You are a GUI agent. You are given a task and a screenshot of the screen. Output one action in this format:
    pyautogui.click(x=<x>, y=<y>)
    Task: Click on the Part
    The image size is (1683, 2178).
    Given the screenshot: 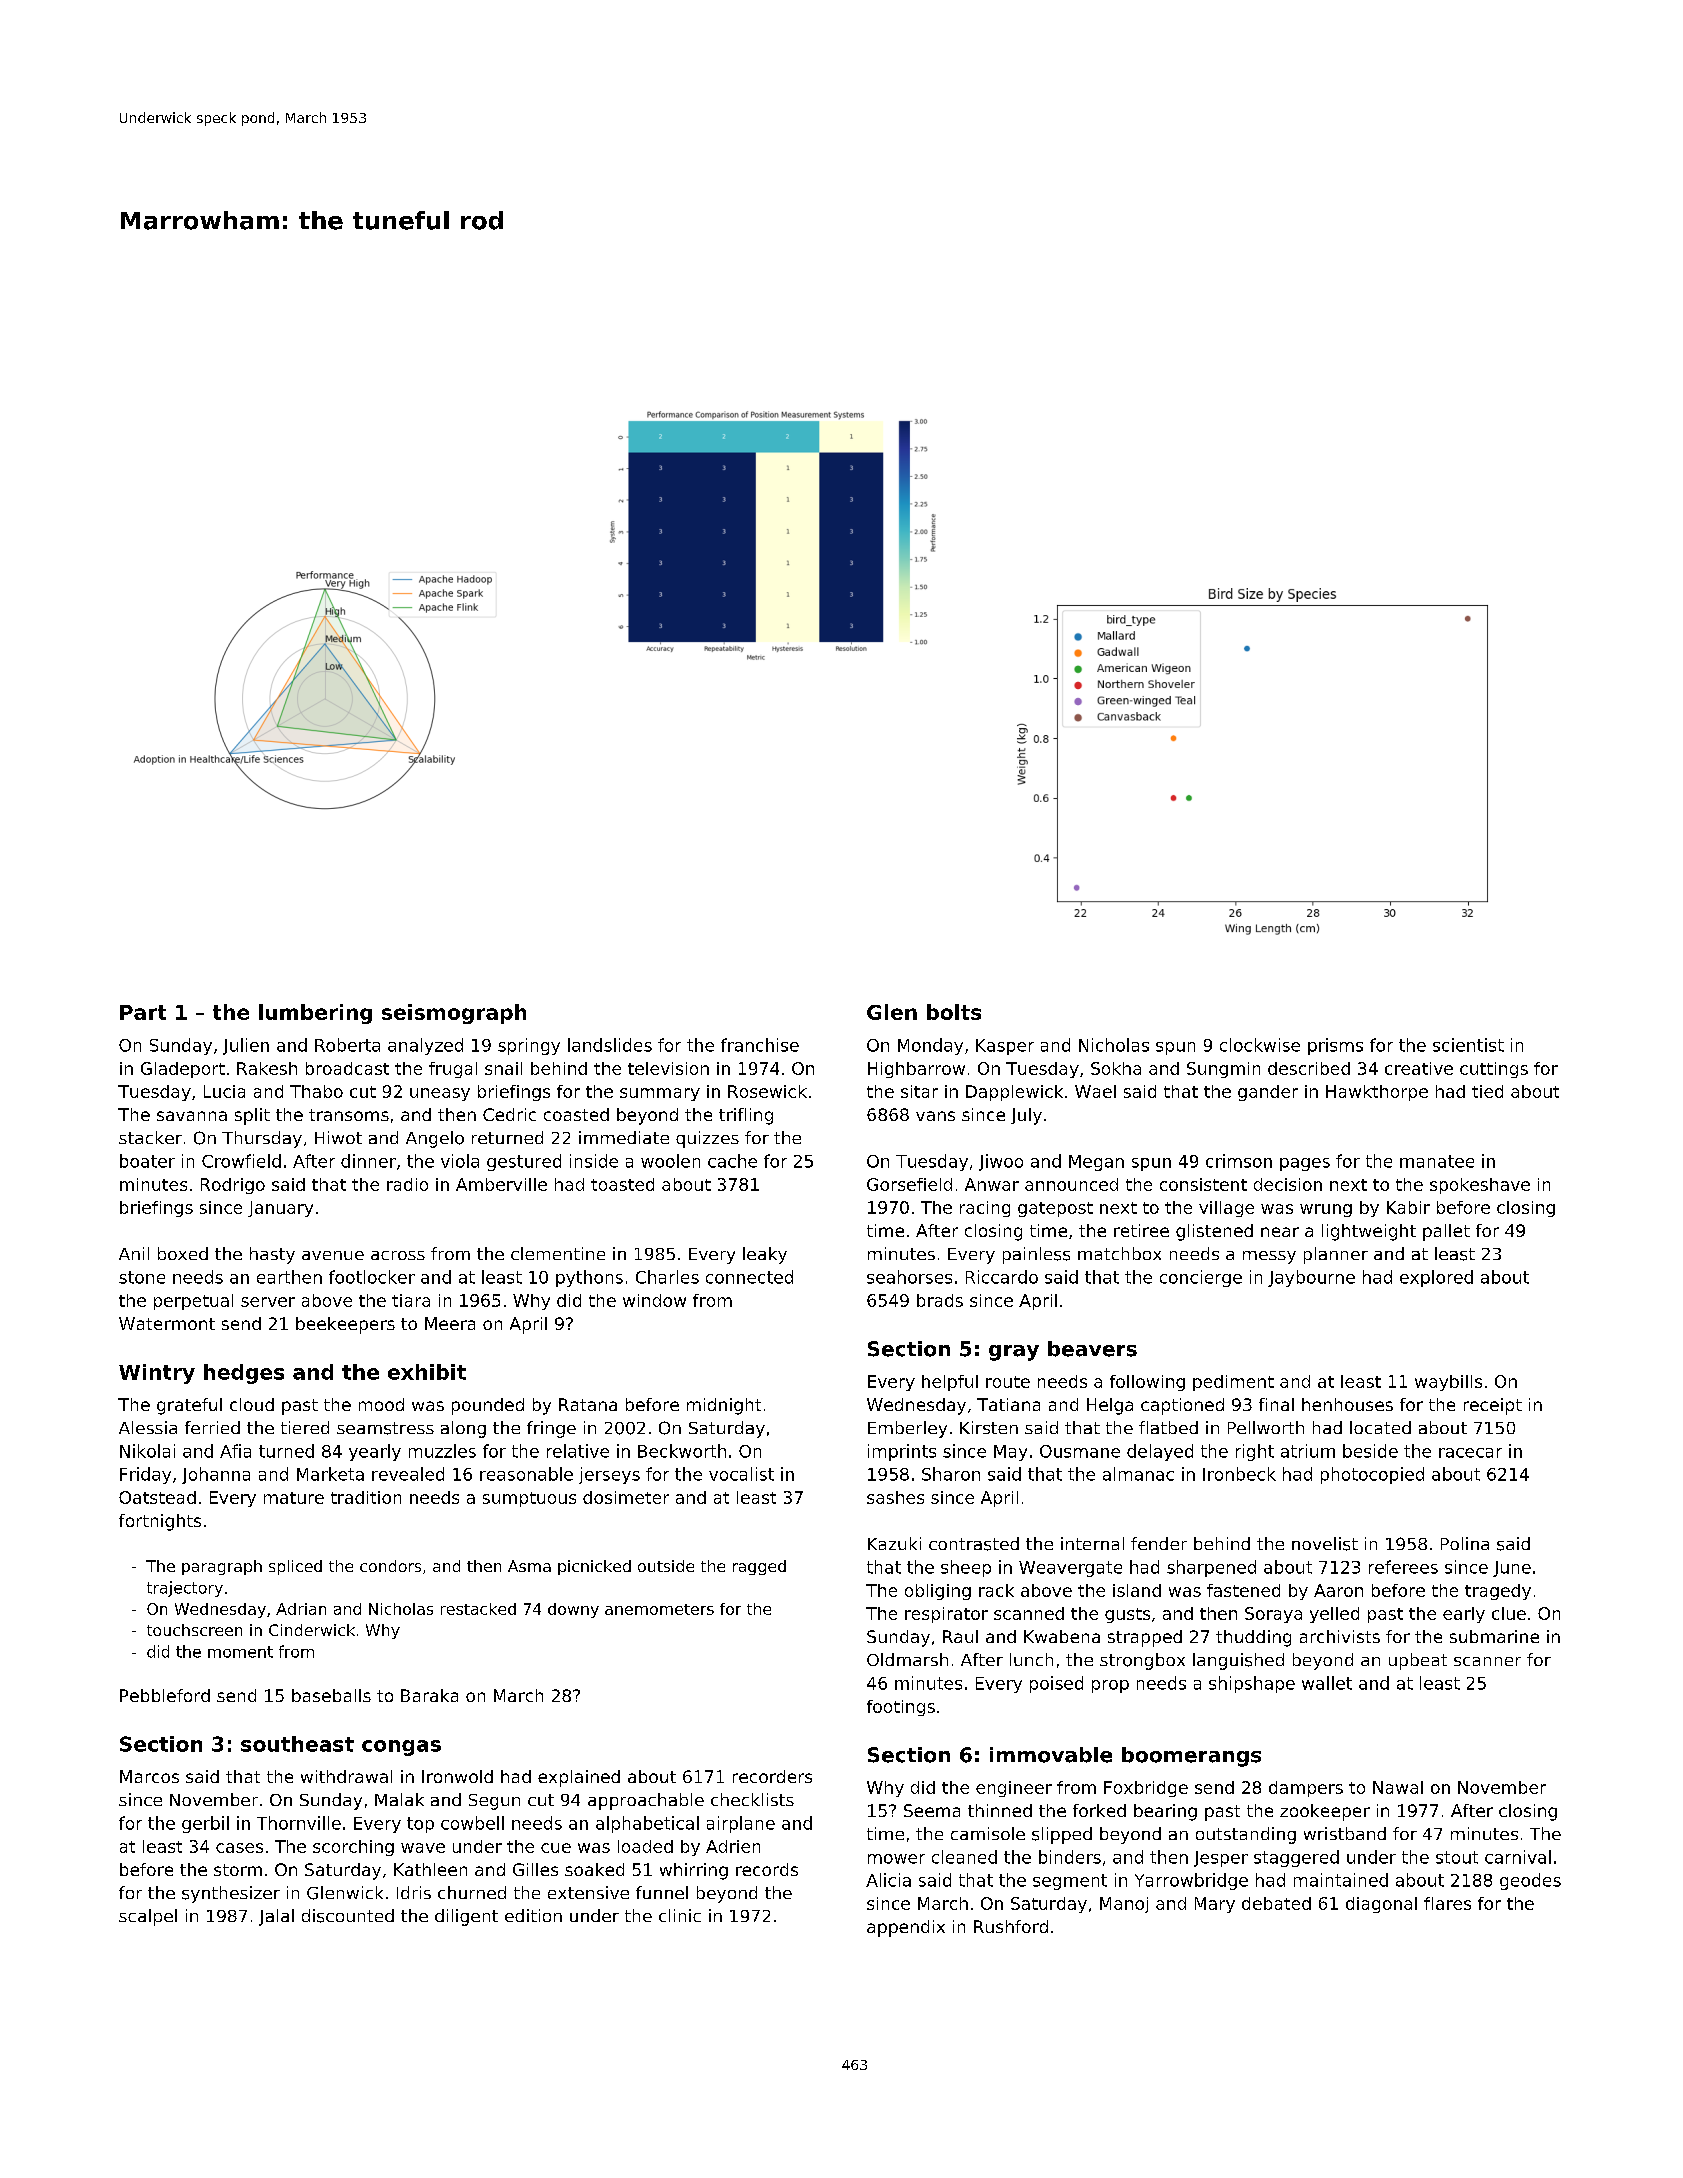 What is the action you would take?
    pyautogui.click(x=143, y=1012)
